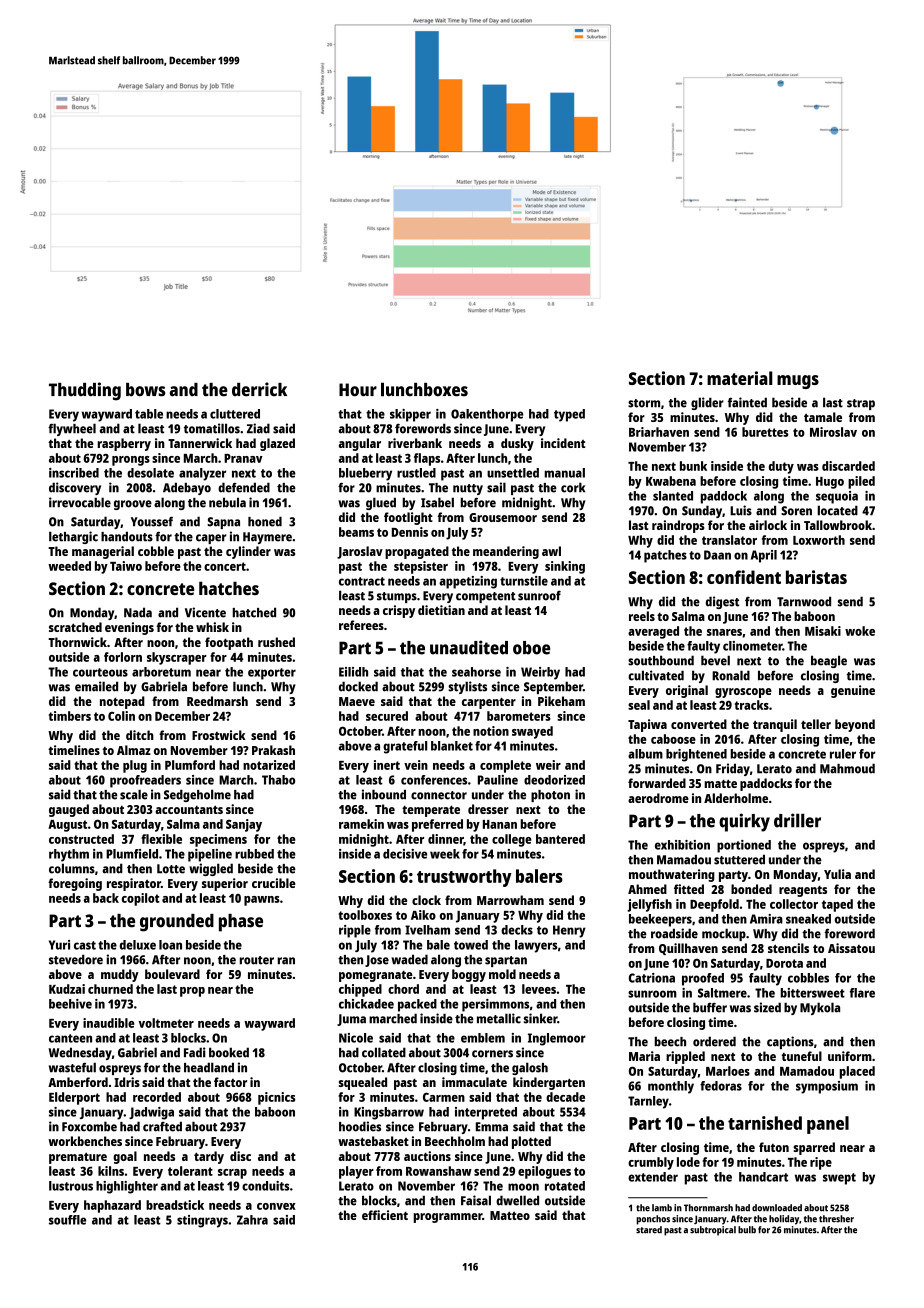 The image size is (924, 1308). Describe the element at coordinates (358, 390) in the document. I see `Hour` at that location.
